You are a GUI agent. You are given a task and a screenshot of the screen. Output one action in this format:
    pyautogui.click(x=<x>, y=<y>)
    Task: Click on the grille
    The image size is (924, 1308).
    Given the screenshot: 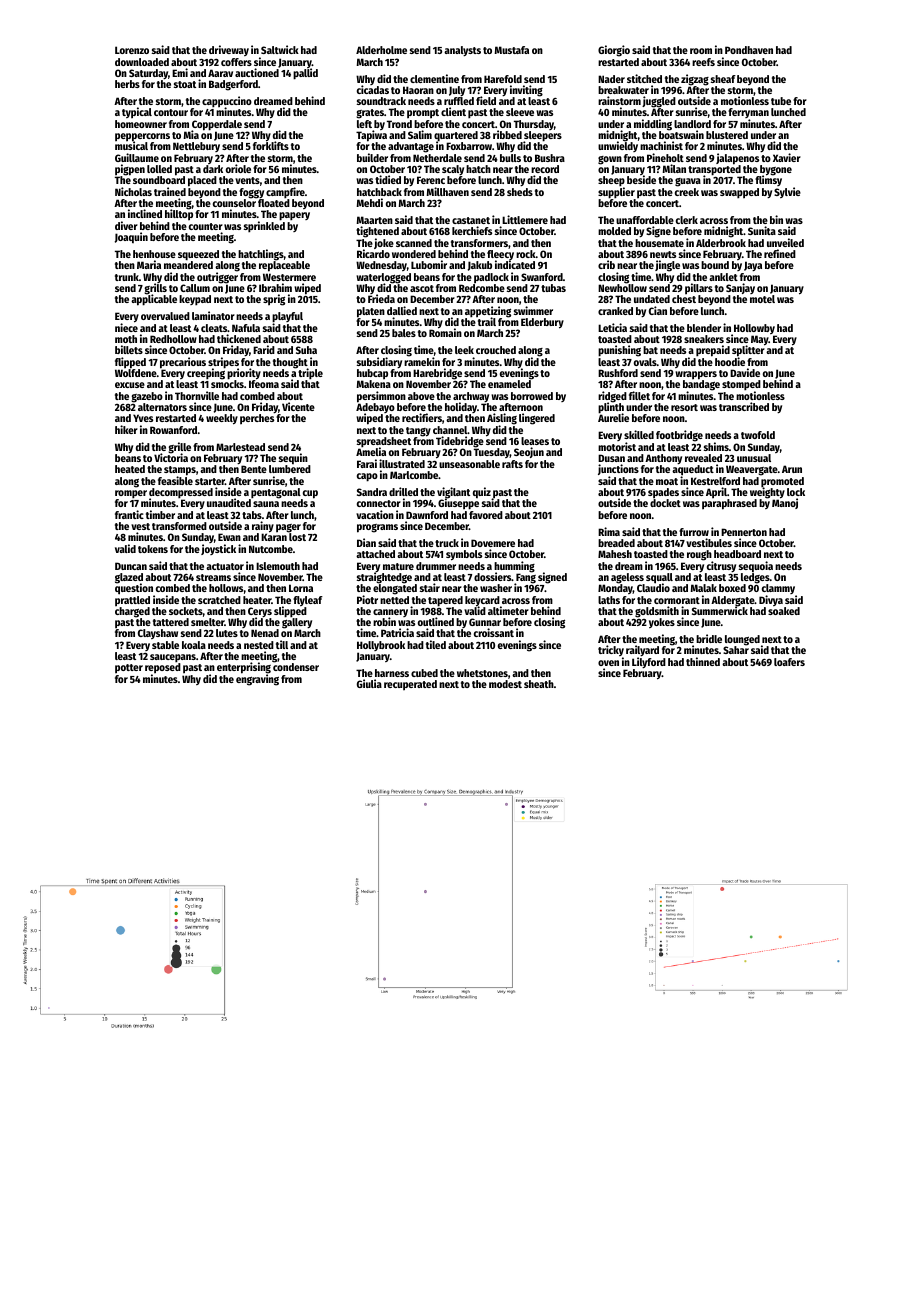 What is the action you would take?
    pyautogui.click(x=179, y=448)
